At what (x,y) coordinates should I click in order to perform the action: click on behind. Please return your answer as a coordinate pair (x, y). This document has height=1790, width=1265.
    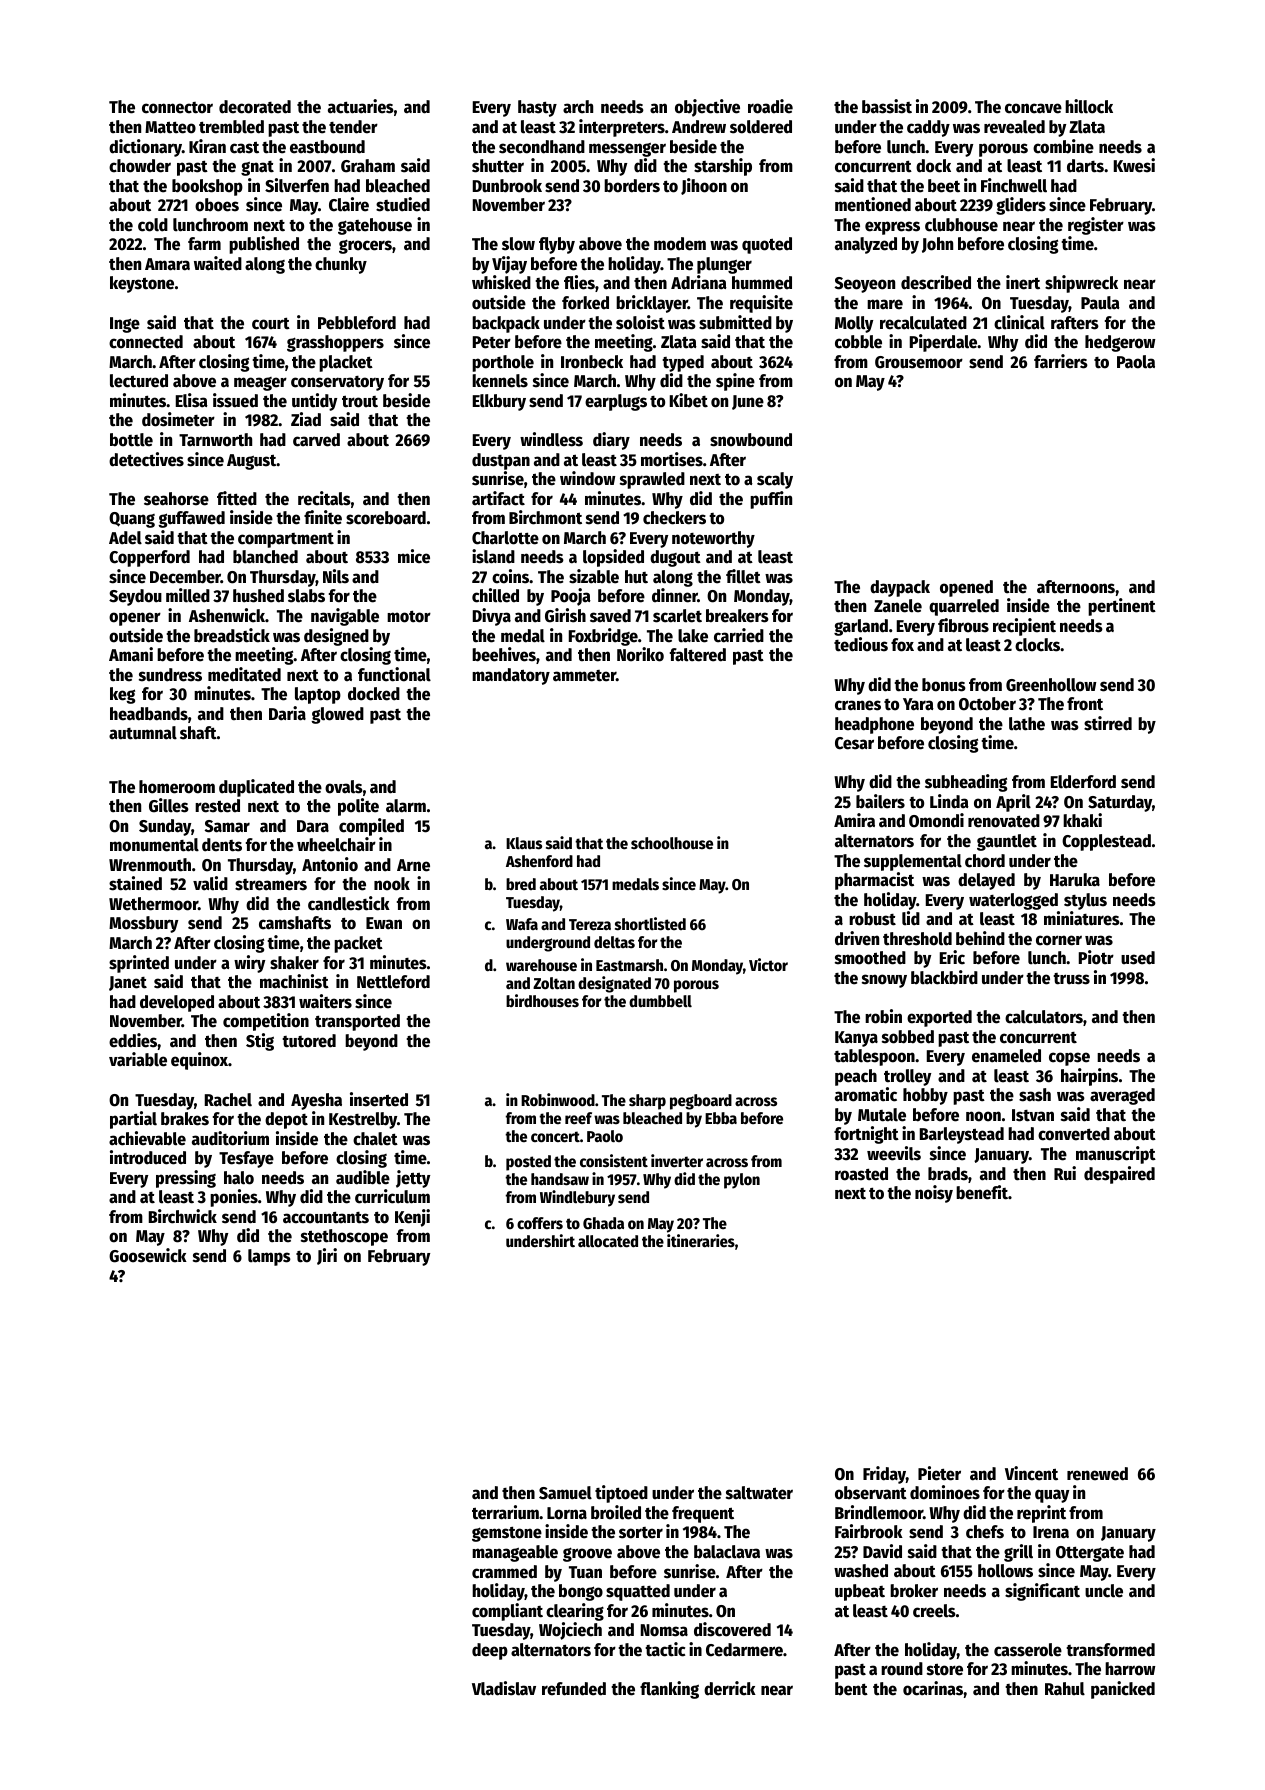
    Looking at the image, I should click on (980, 938).
